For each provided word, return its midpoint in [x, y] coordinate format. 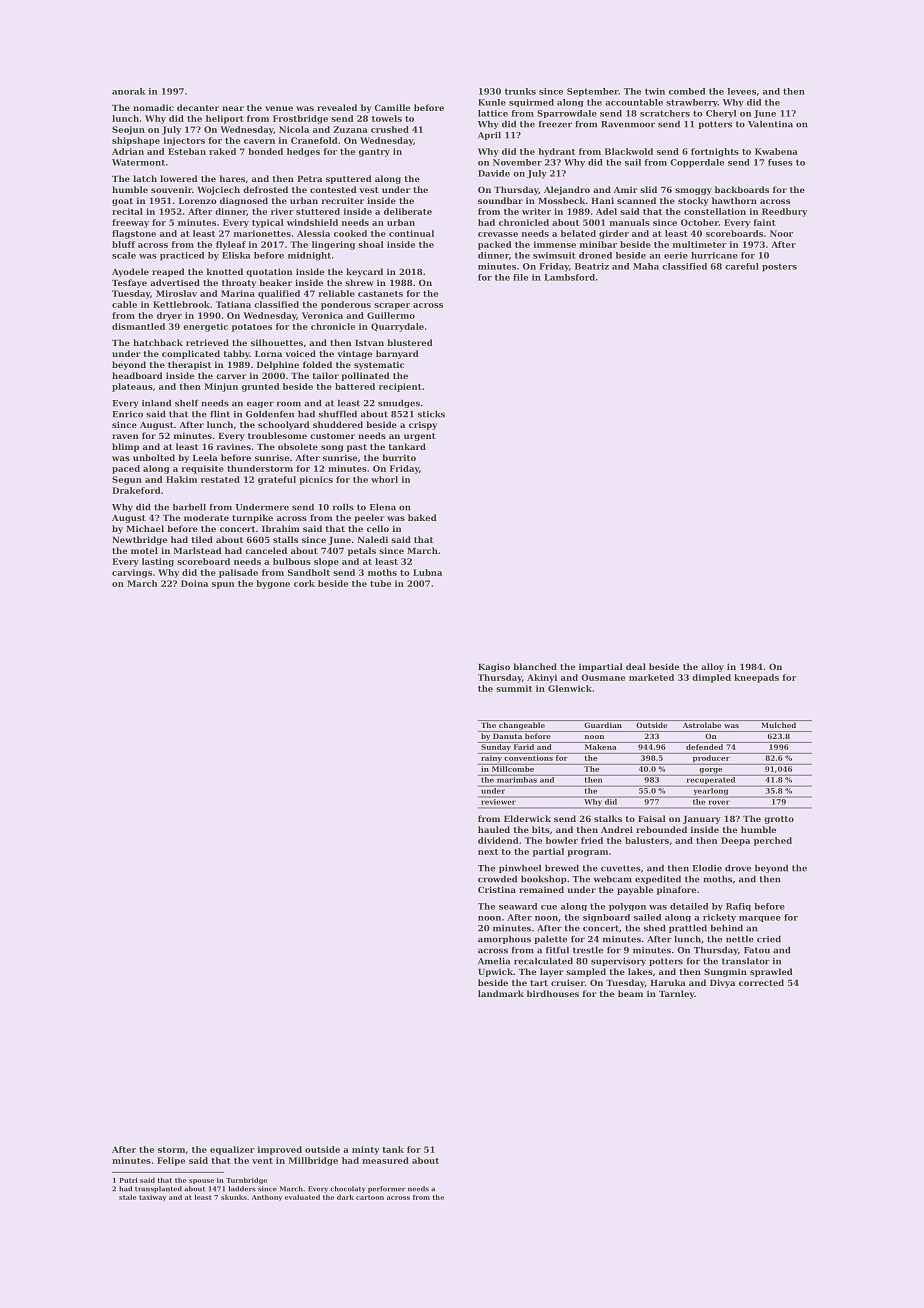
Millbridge [313, 1161]
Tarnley [676, 994]
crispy [423, 425]
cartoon [370, 1197]
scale [124, 255]
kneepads [756, 678]
